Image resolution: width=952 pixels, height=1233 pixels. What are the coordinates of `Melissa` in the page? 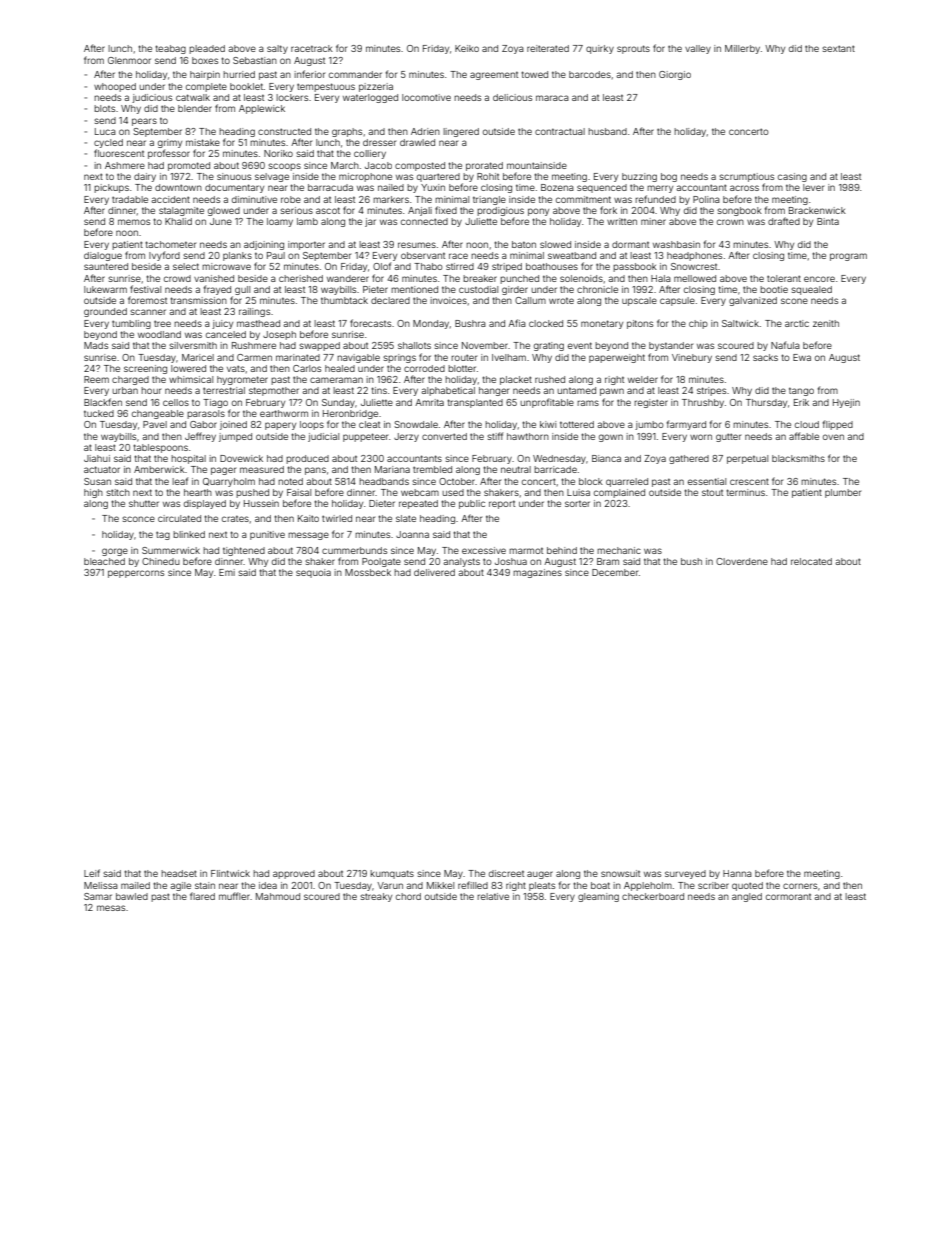 It's located at (101, 885).
